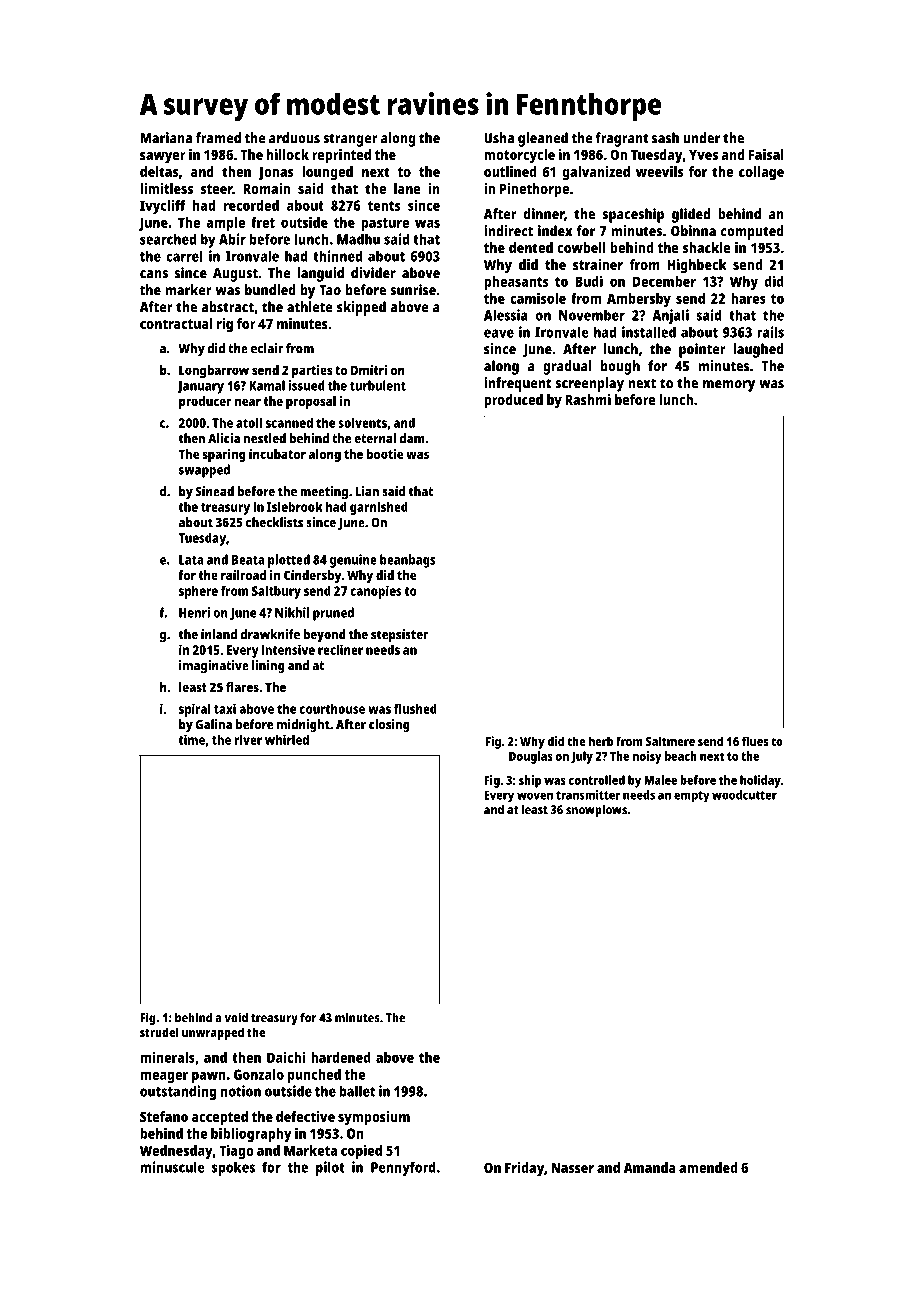 This screenshot has height=1311, width=924. I want to click on Stefano, so click(164, 1116).
